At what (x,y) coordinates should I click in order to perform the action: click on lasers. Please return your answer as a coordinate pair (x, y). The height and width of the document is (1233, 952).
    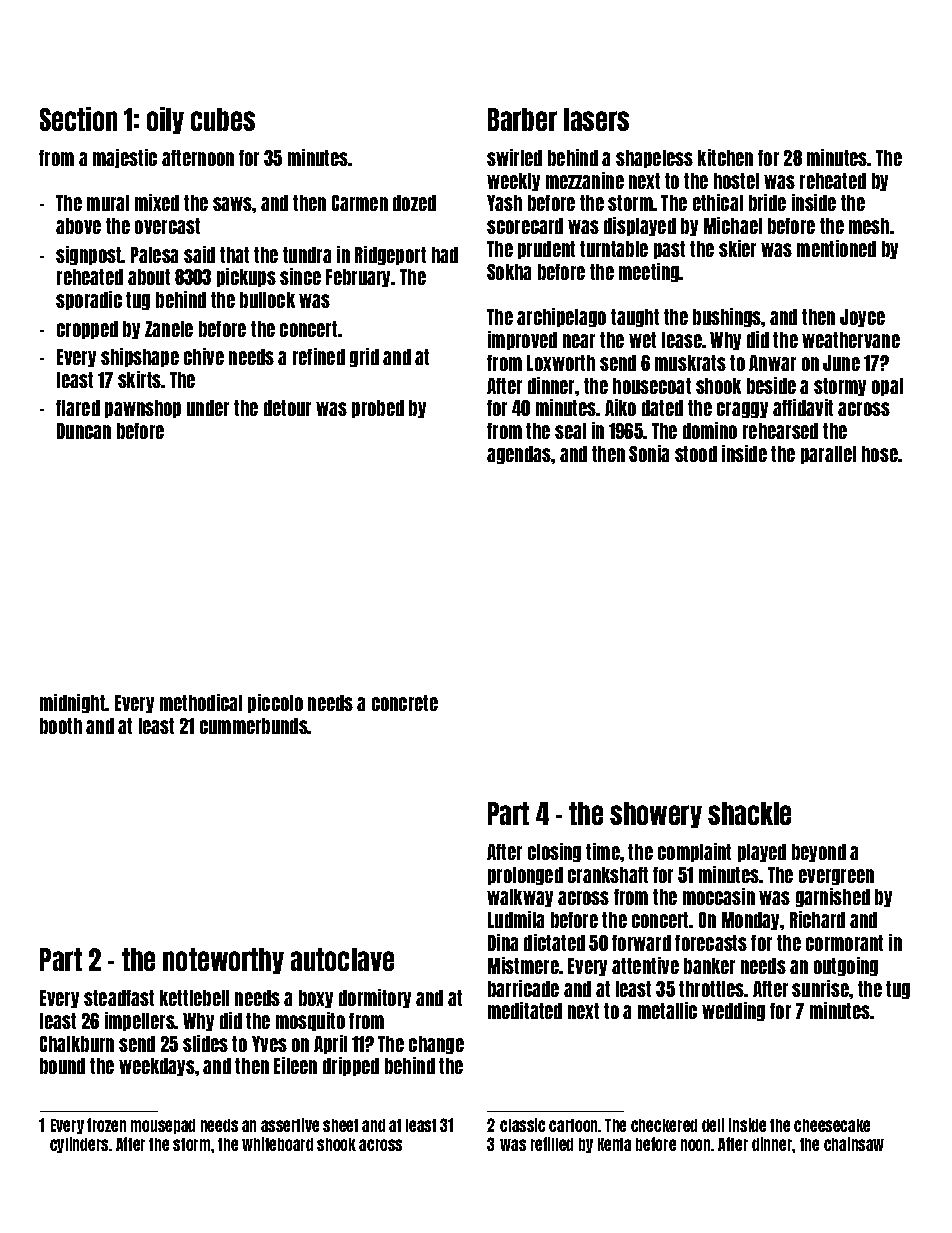
    Looking at the image, I should click on (596, 119).
